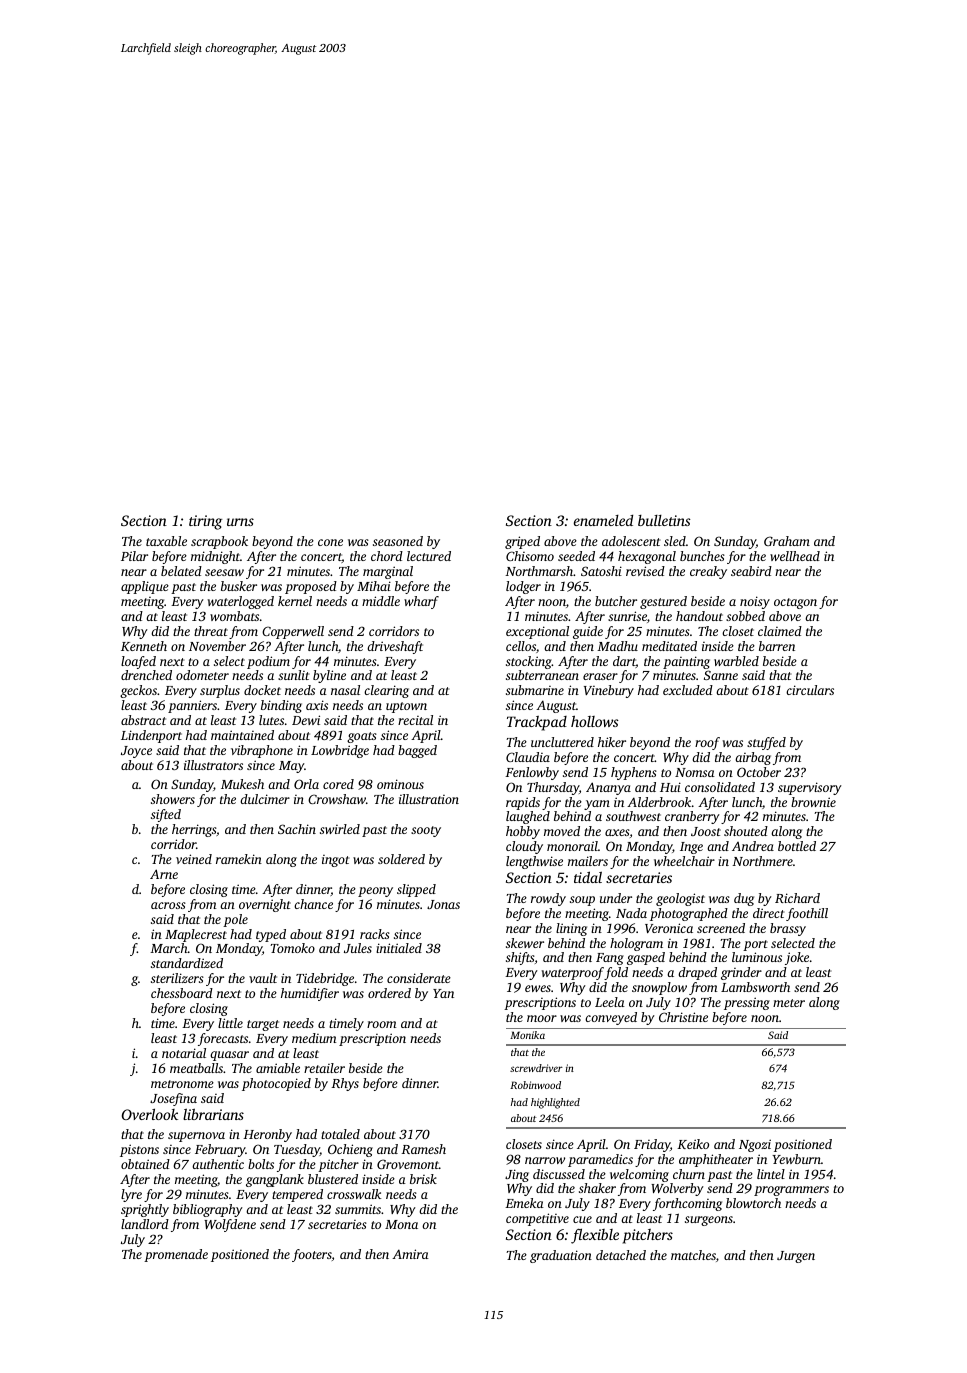 The image size is (967, 1373). I want to click on bottled, so click(797, 846).
